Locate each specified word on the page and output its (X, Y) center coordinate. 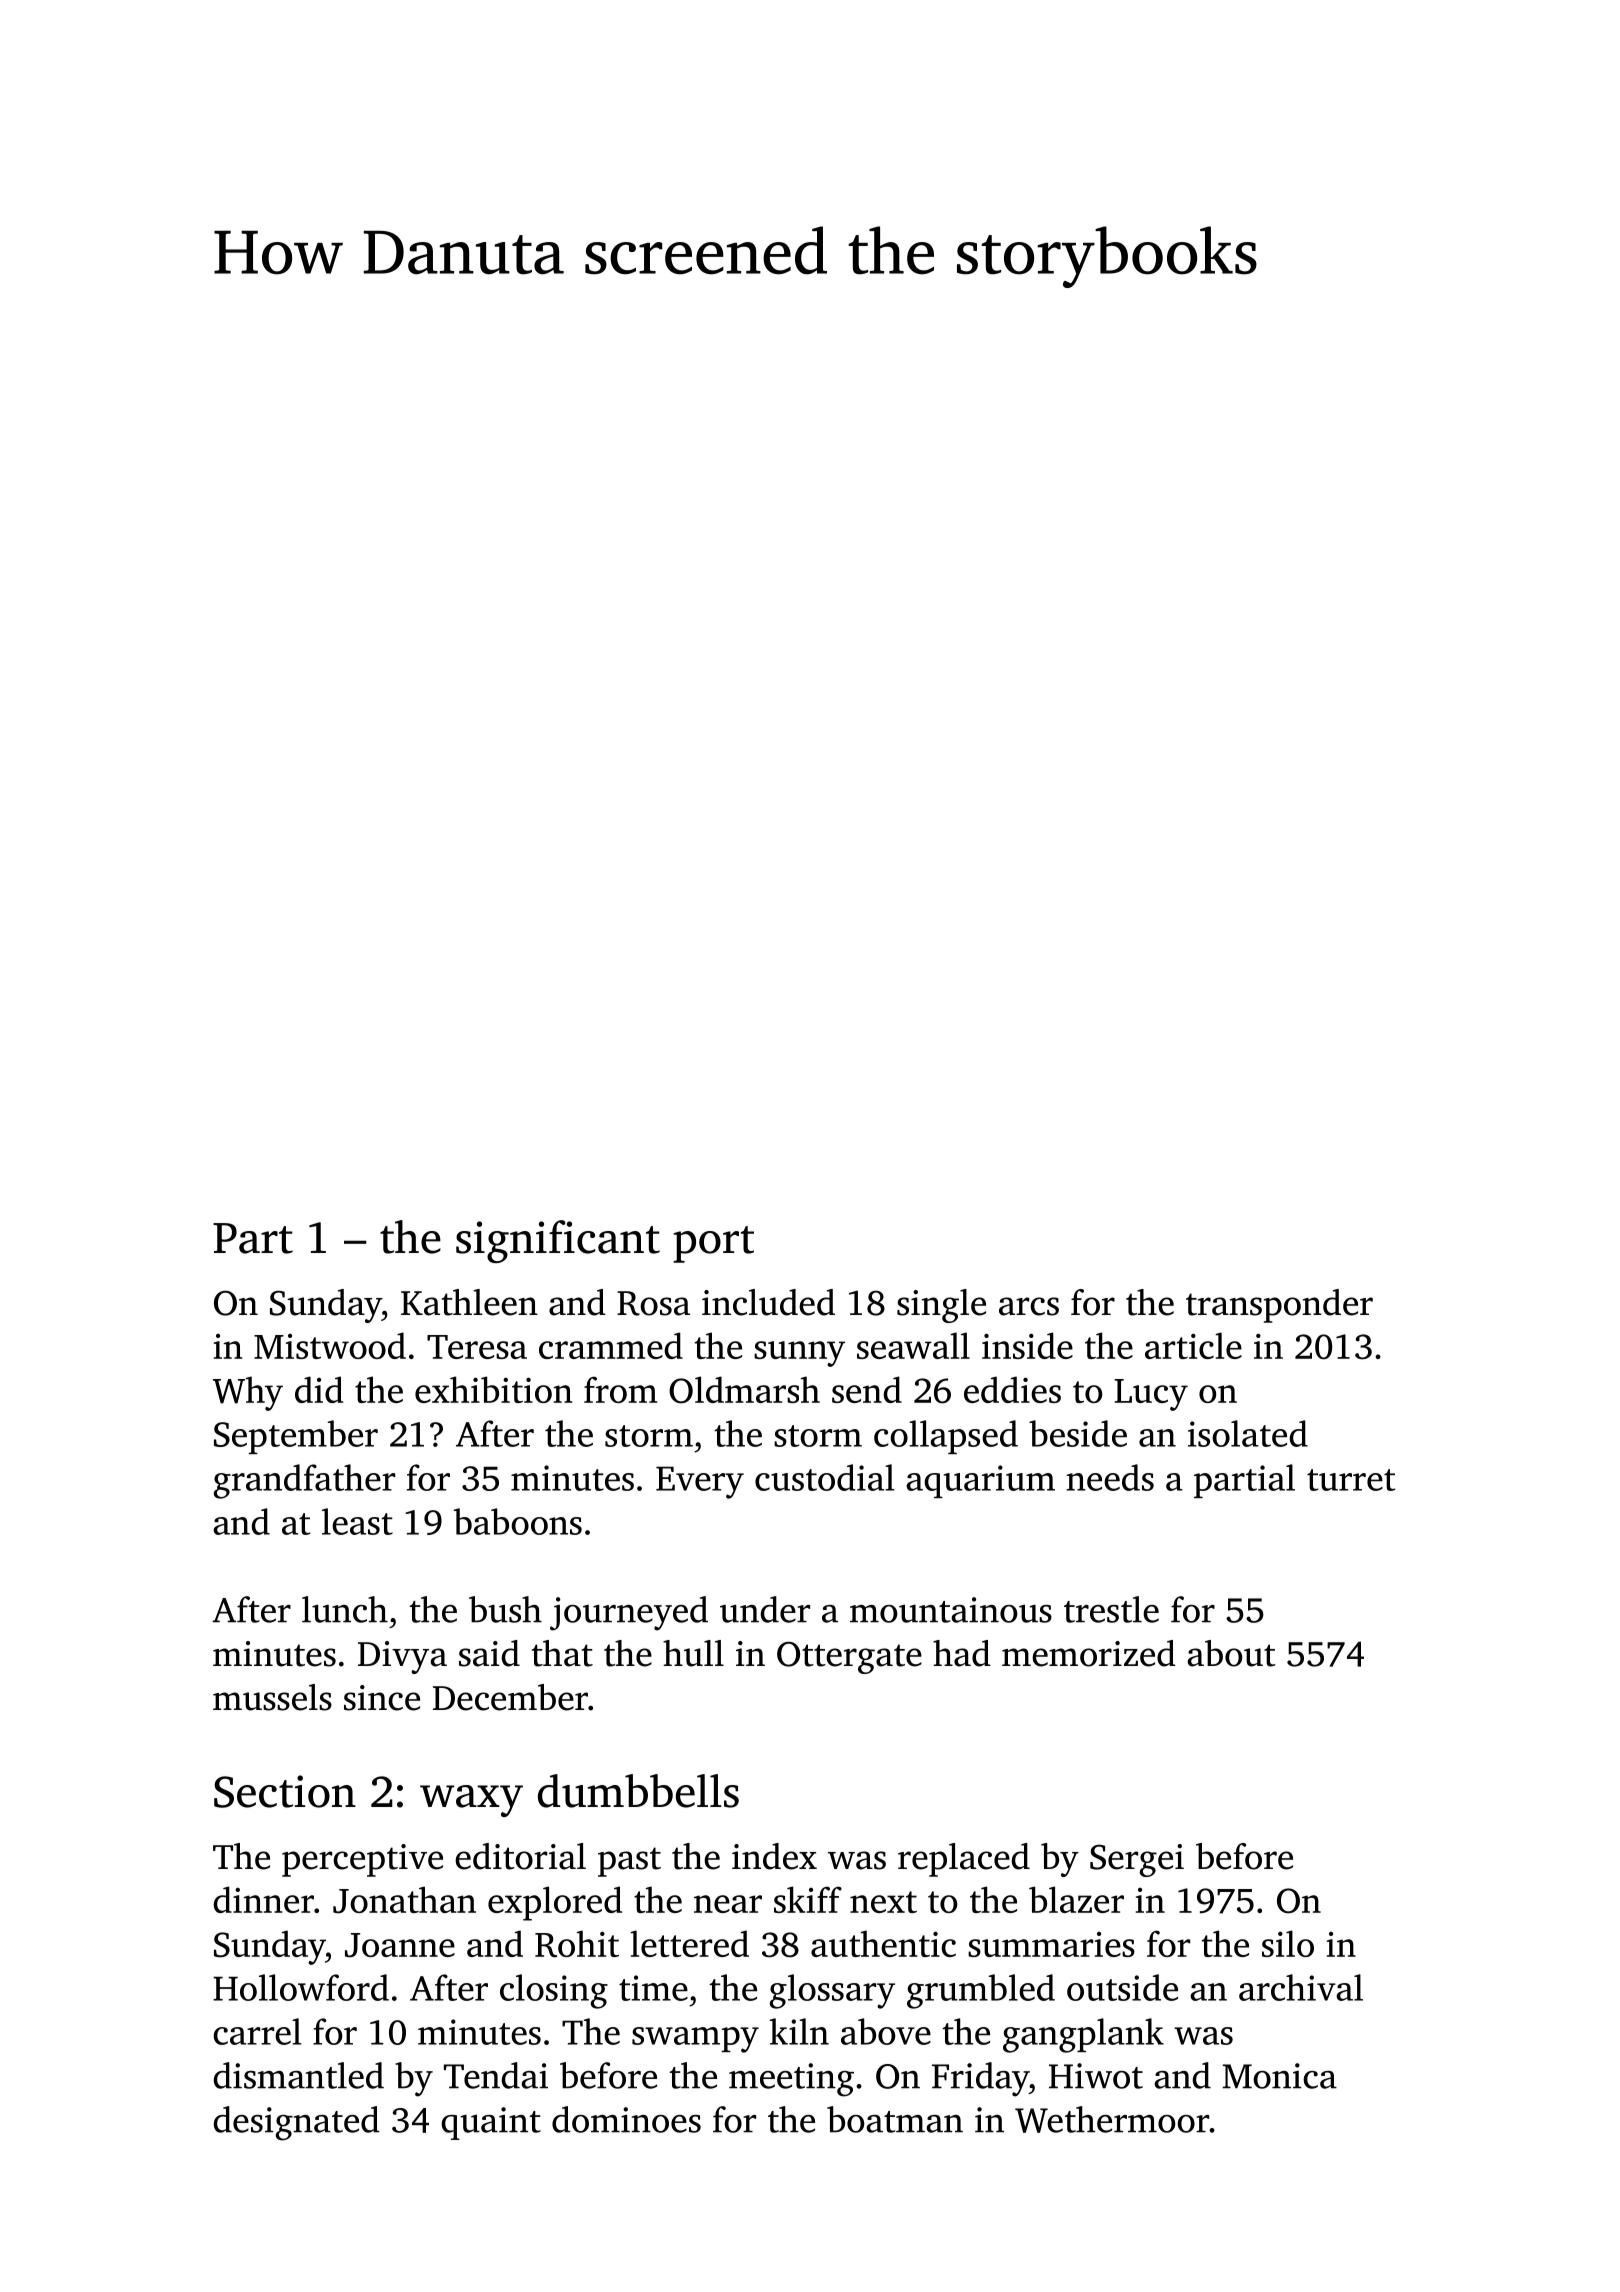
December (510, 1697)
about (1231, 1653)
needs (1110, 1477)
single (941, 1306)
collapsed (946, 1437)
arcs (1029, 1306)
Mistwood (330, 1345)
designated (296, 2123)
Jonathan (404, 1900)
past (629, 1862)
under (765, 1609)
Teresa (477, 1347)
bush (505, 1609)
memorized (1089, 1653)
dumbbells (638, 1791)
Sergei (1137, 1860)
